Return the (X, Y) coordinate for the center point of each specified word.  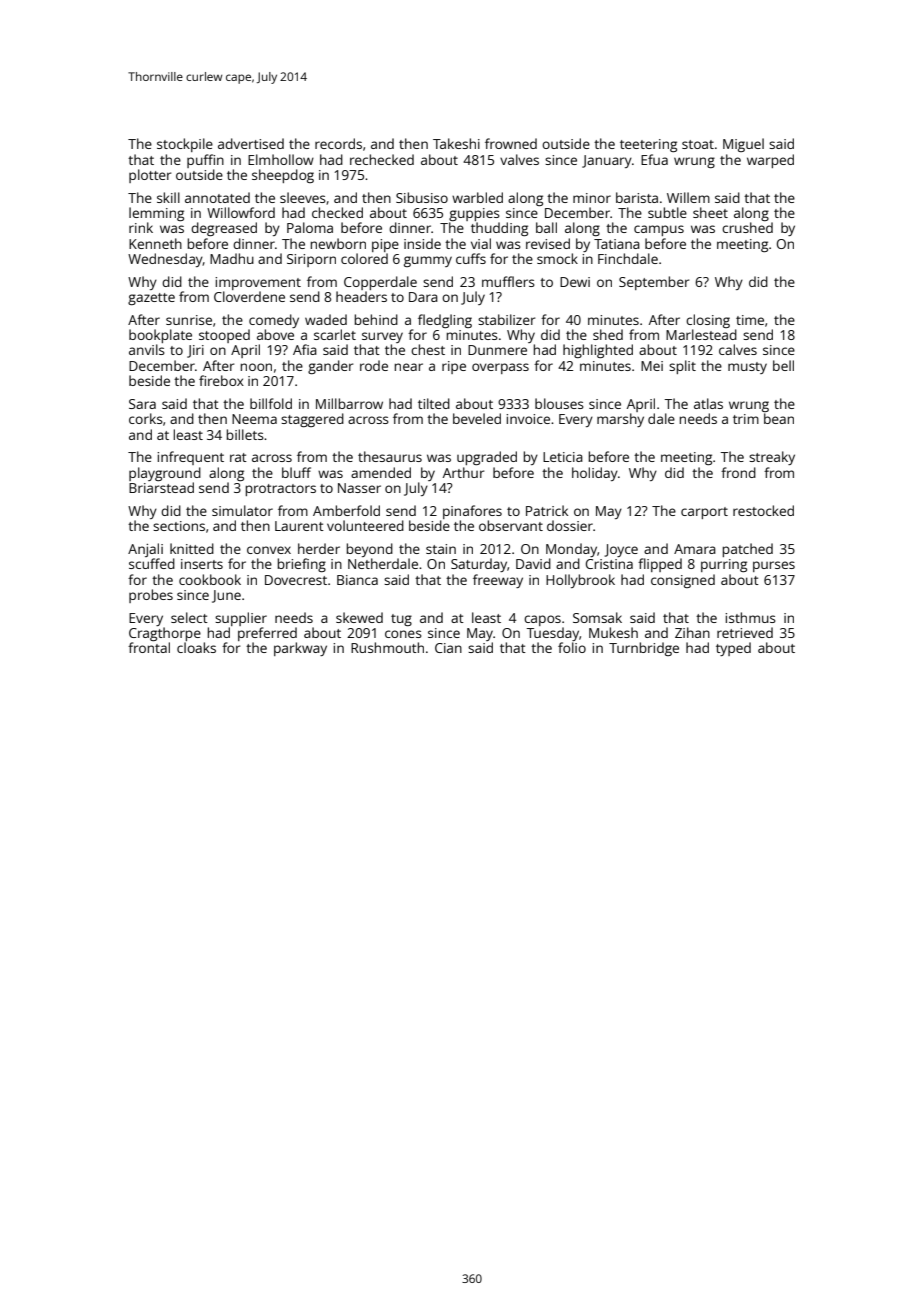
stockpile (185, 145)
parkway (300, 649)
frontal (149, 647)
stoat (698, 144)
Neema (254, 419)
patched (747, 550)
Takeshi (456, 143)
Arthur (463, 472)
